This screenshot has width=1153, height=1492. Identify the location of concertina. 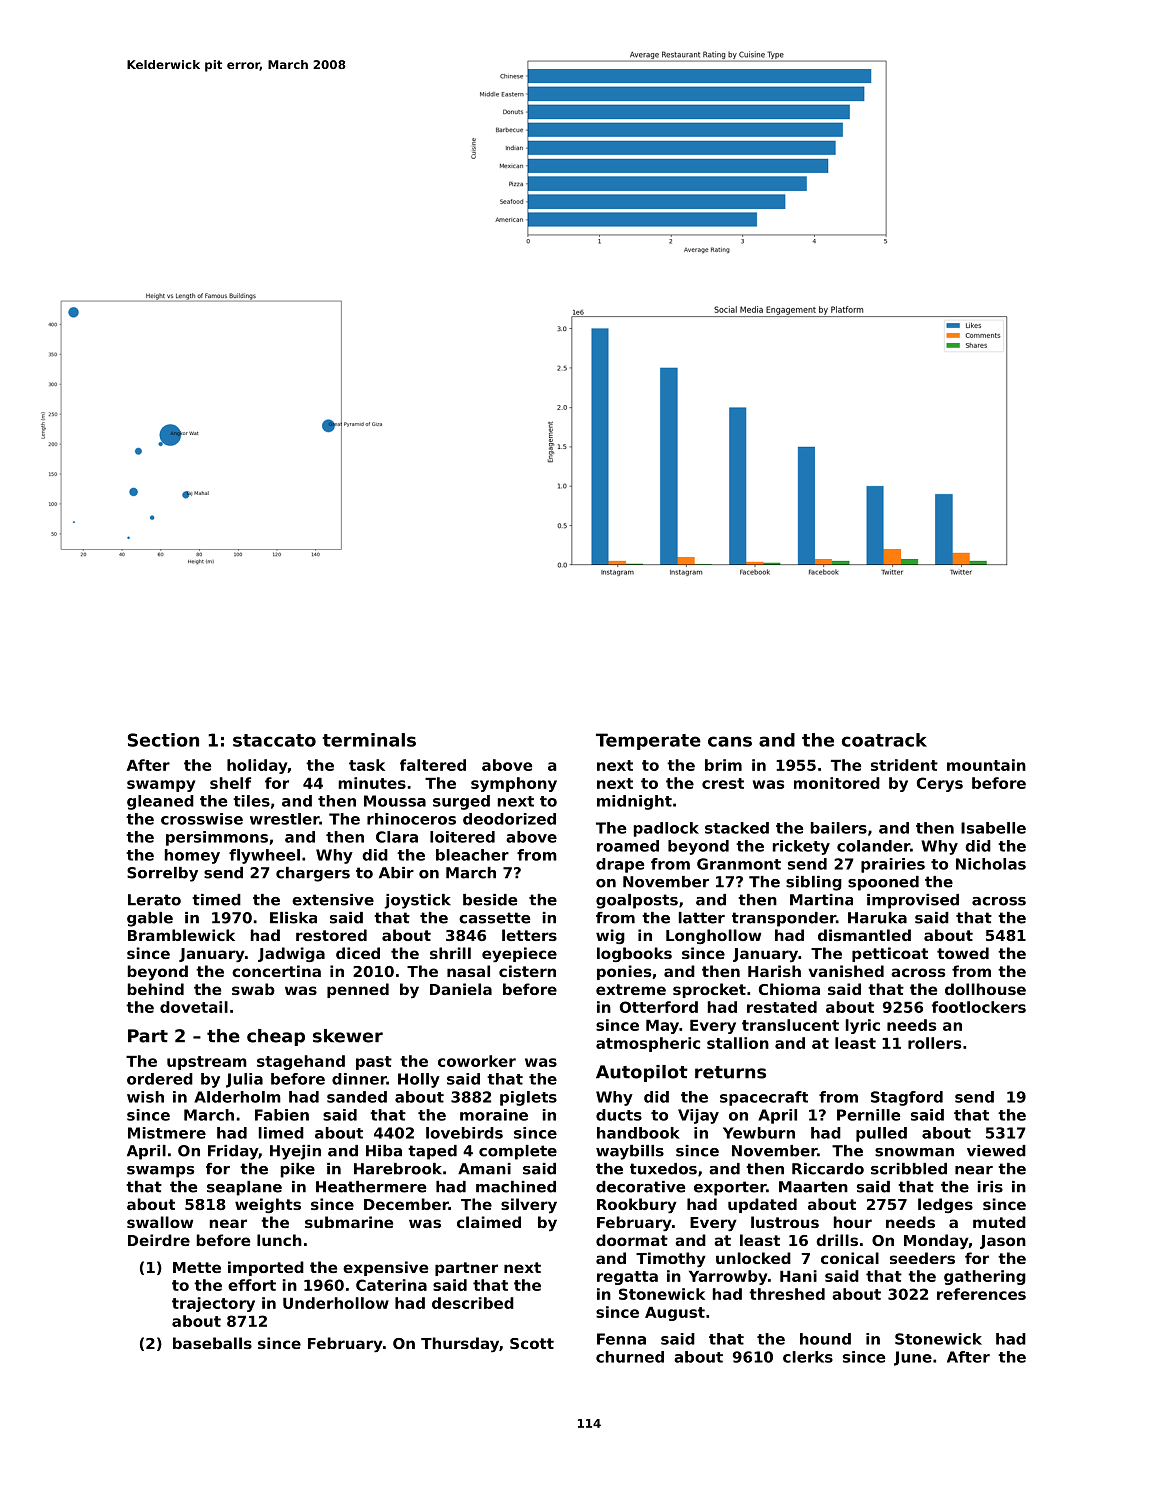
(276, 971).
